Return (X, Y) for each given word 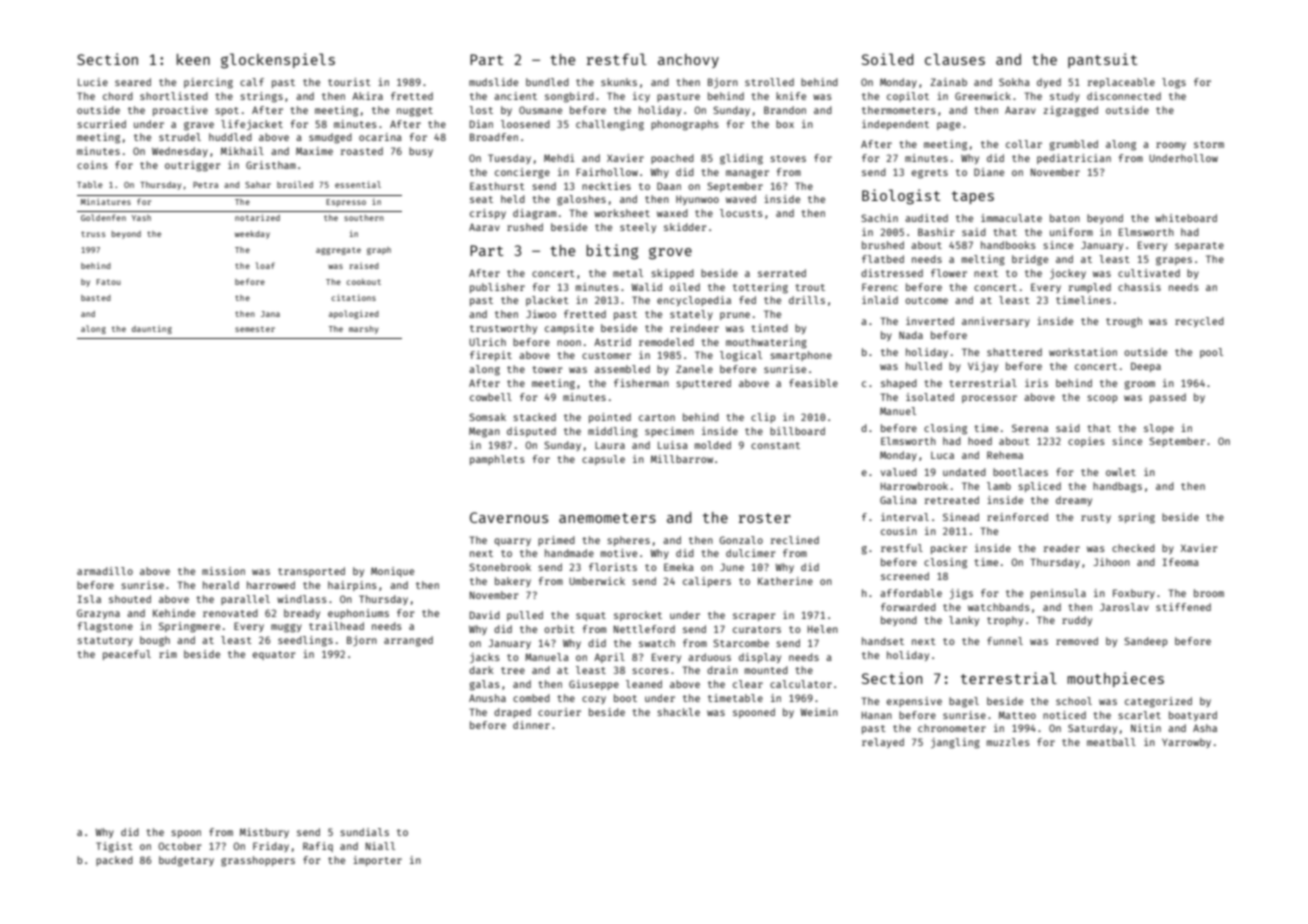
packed (114, 861)
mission (223, 571)
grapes (1174, 261)
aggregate (338, 251)
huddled (230, 137)
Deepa (1146, 367)
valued (899, 472)
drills (807, 300)
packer (949, 549)
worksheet (622, 213)
